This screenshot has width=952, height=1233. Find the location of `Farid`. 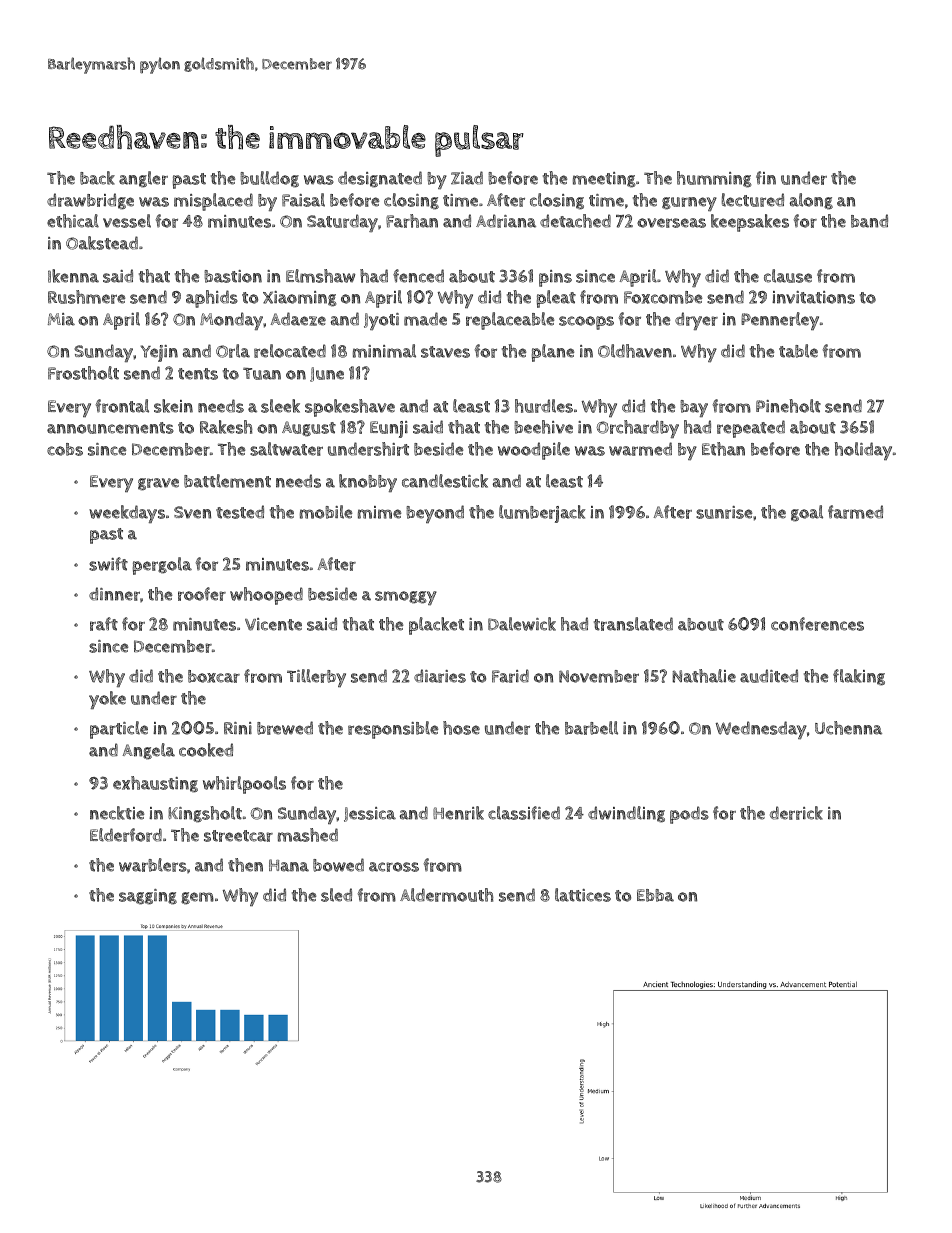

Farid is located at coordinates (510, 676).
